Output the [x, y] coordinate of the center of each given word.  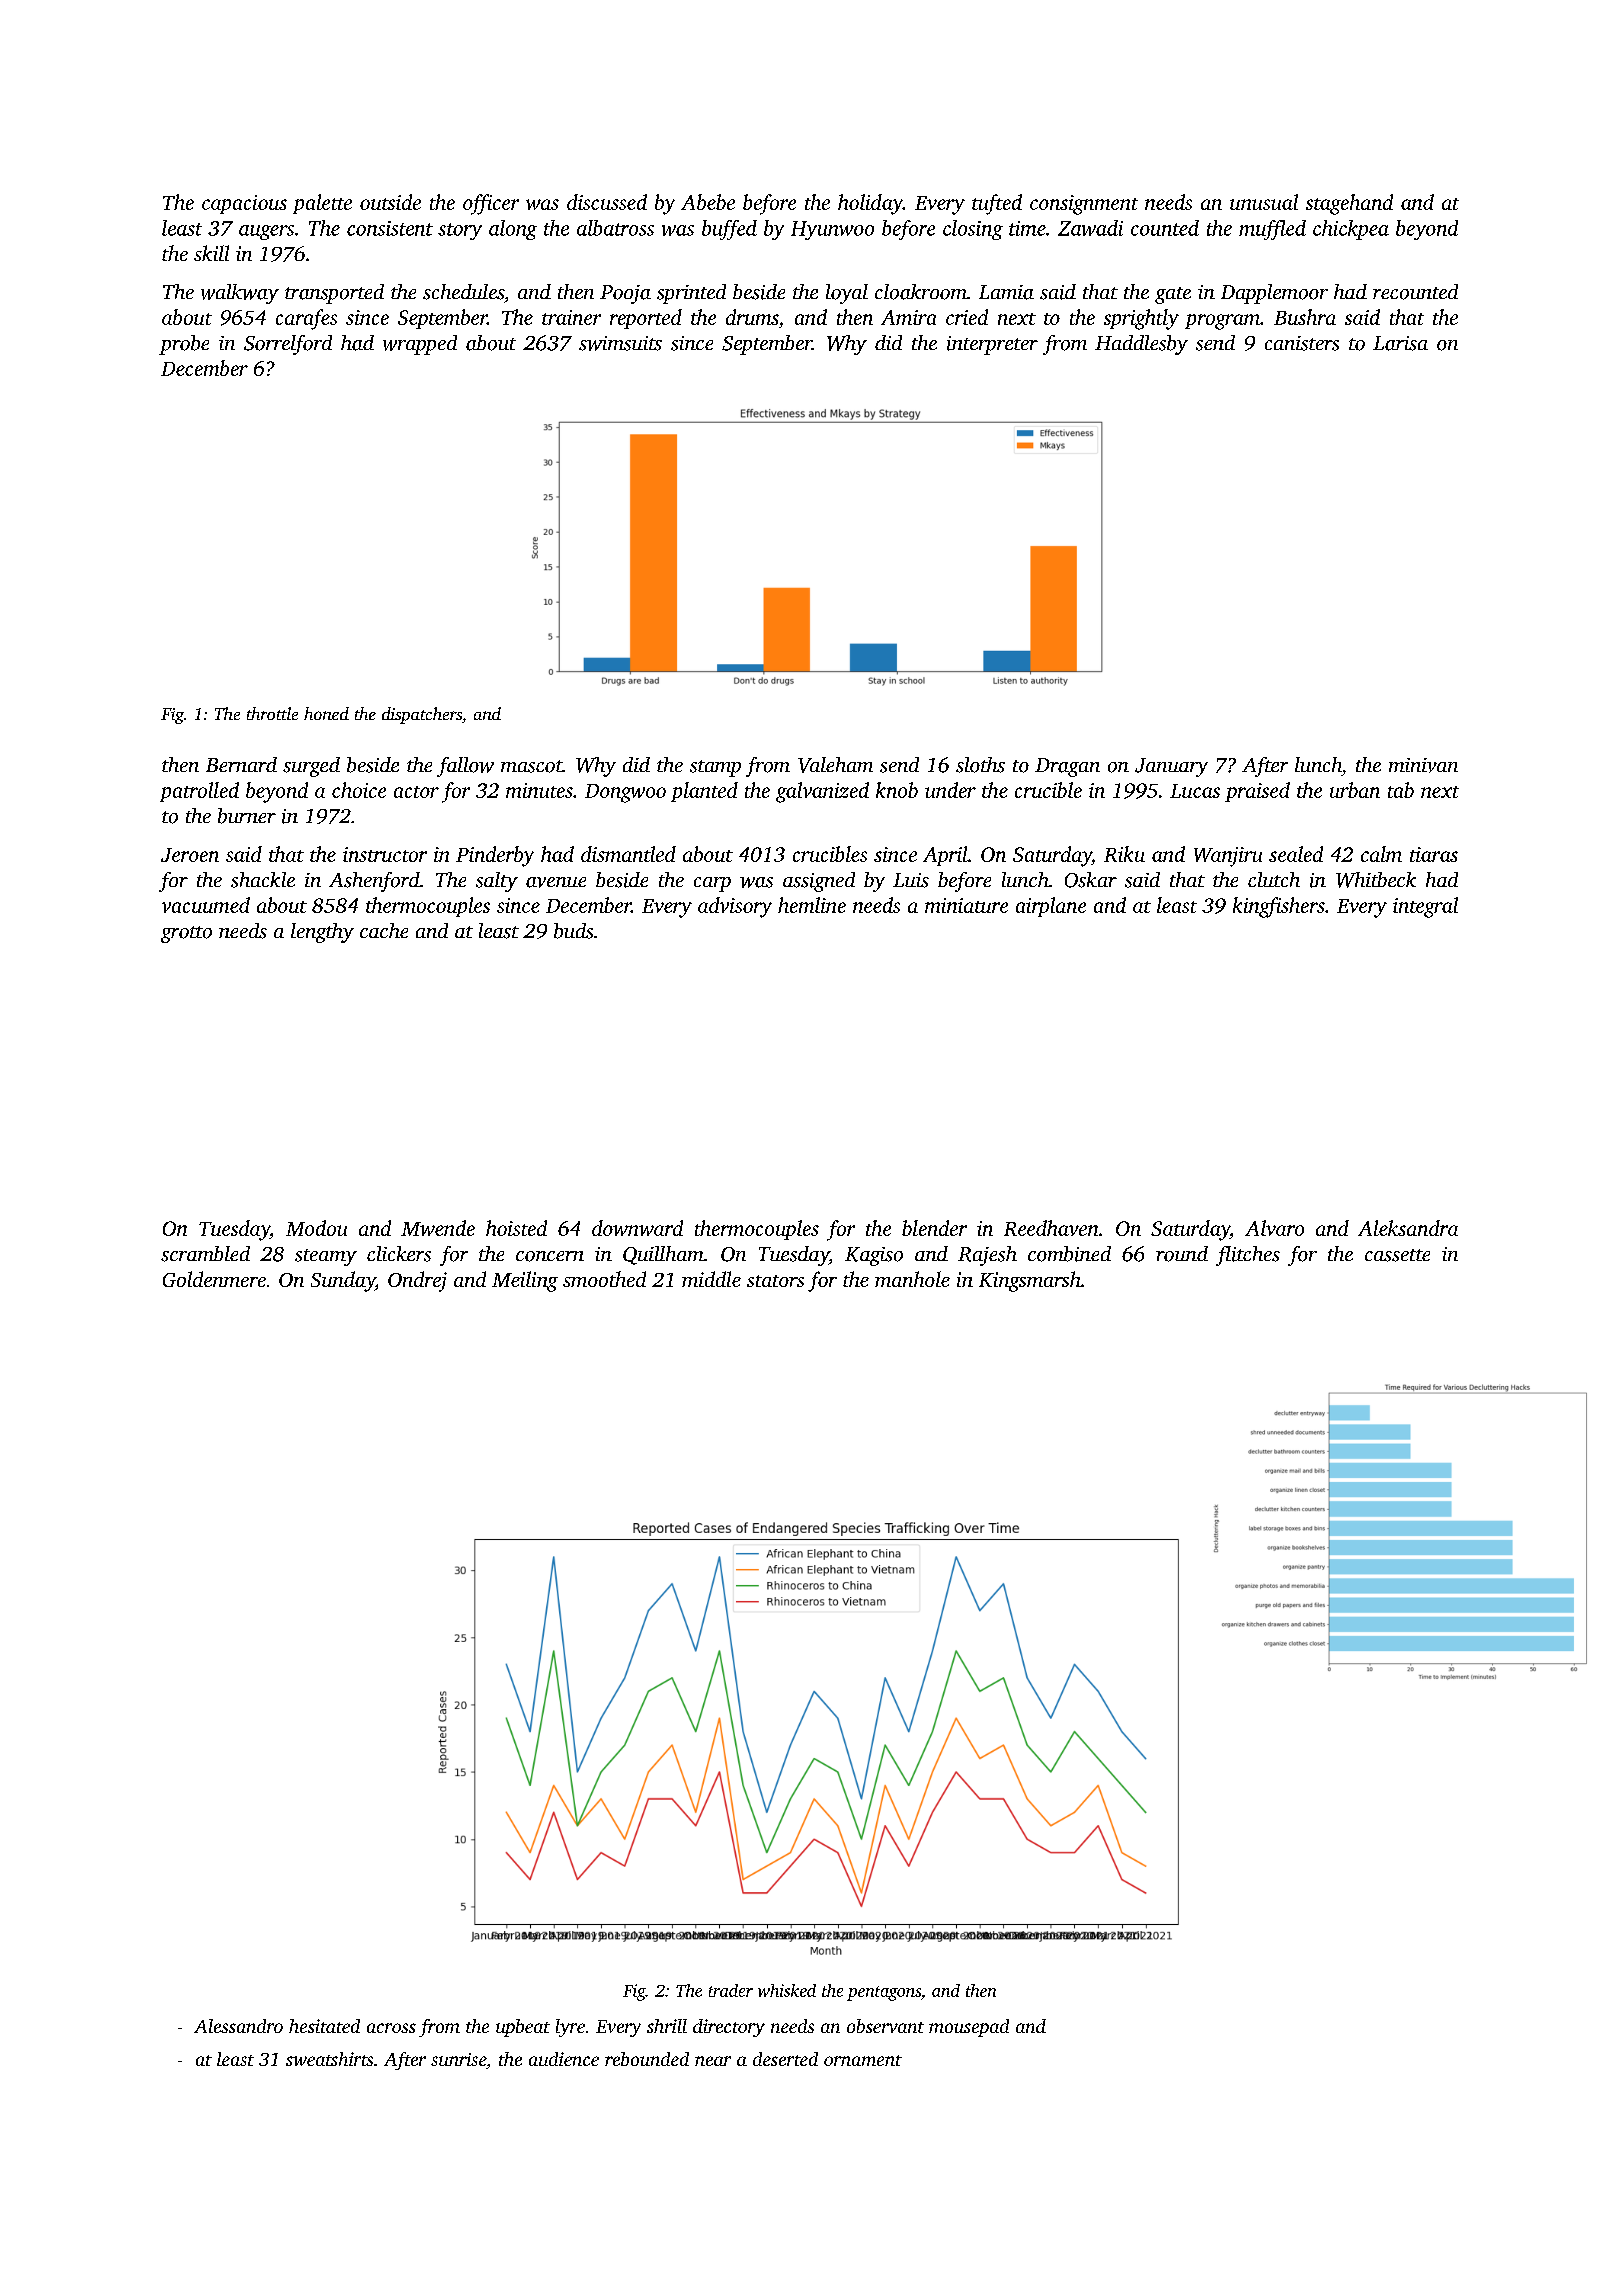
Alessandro [238, 2026]
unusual [1264, 202]
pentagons [884, 1993]
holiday [870, 204]
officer [491, 204]
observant [885, 2026]
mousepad [969, 2028]
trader [731, 1990]
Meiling [525, 1281]
